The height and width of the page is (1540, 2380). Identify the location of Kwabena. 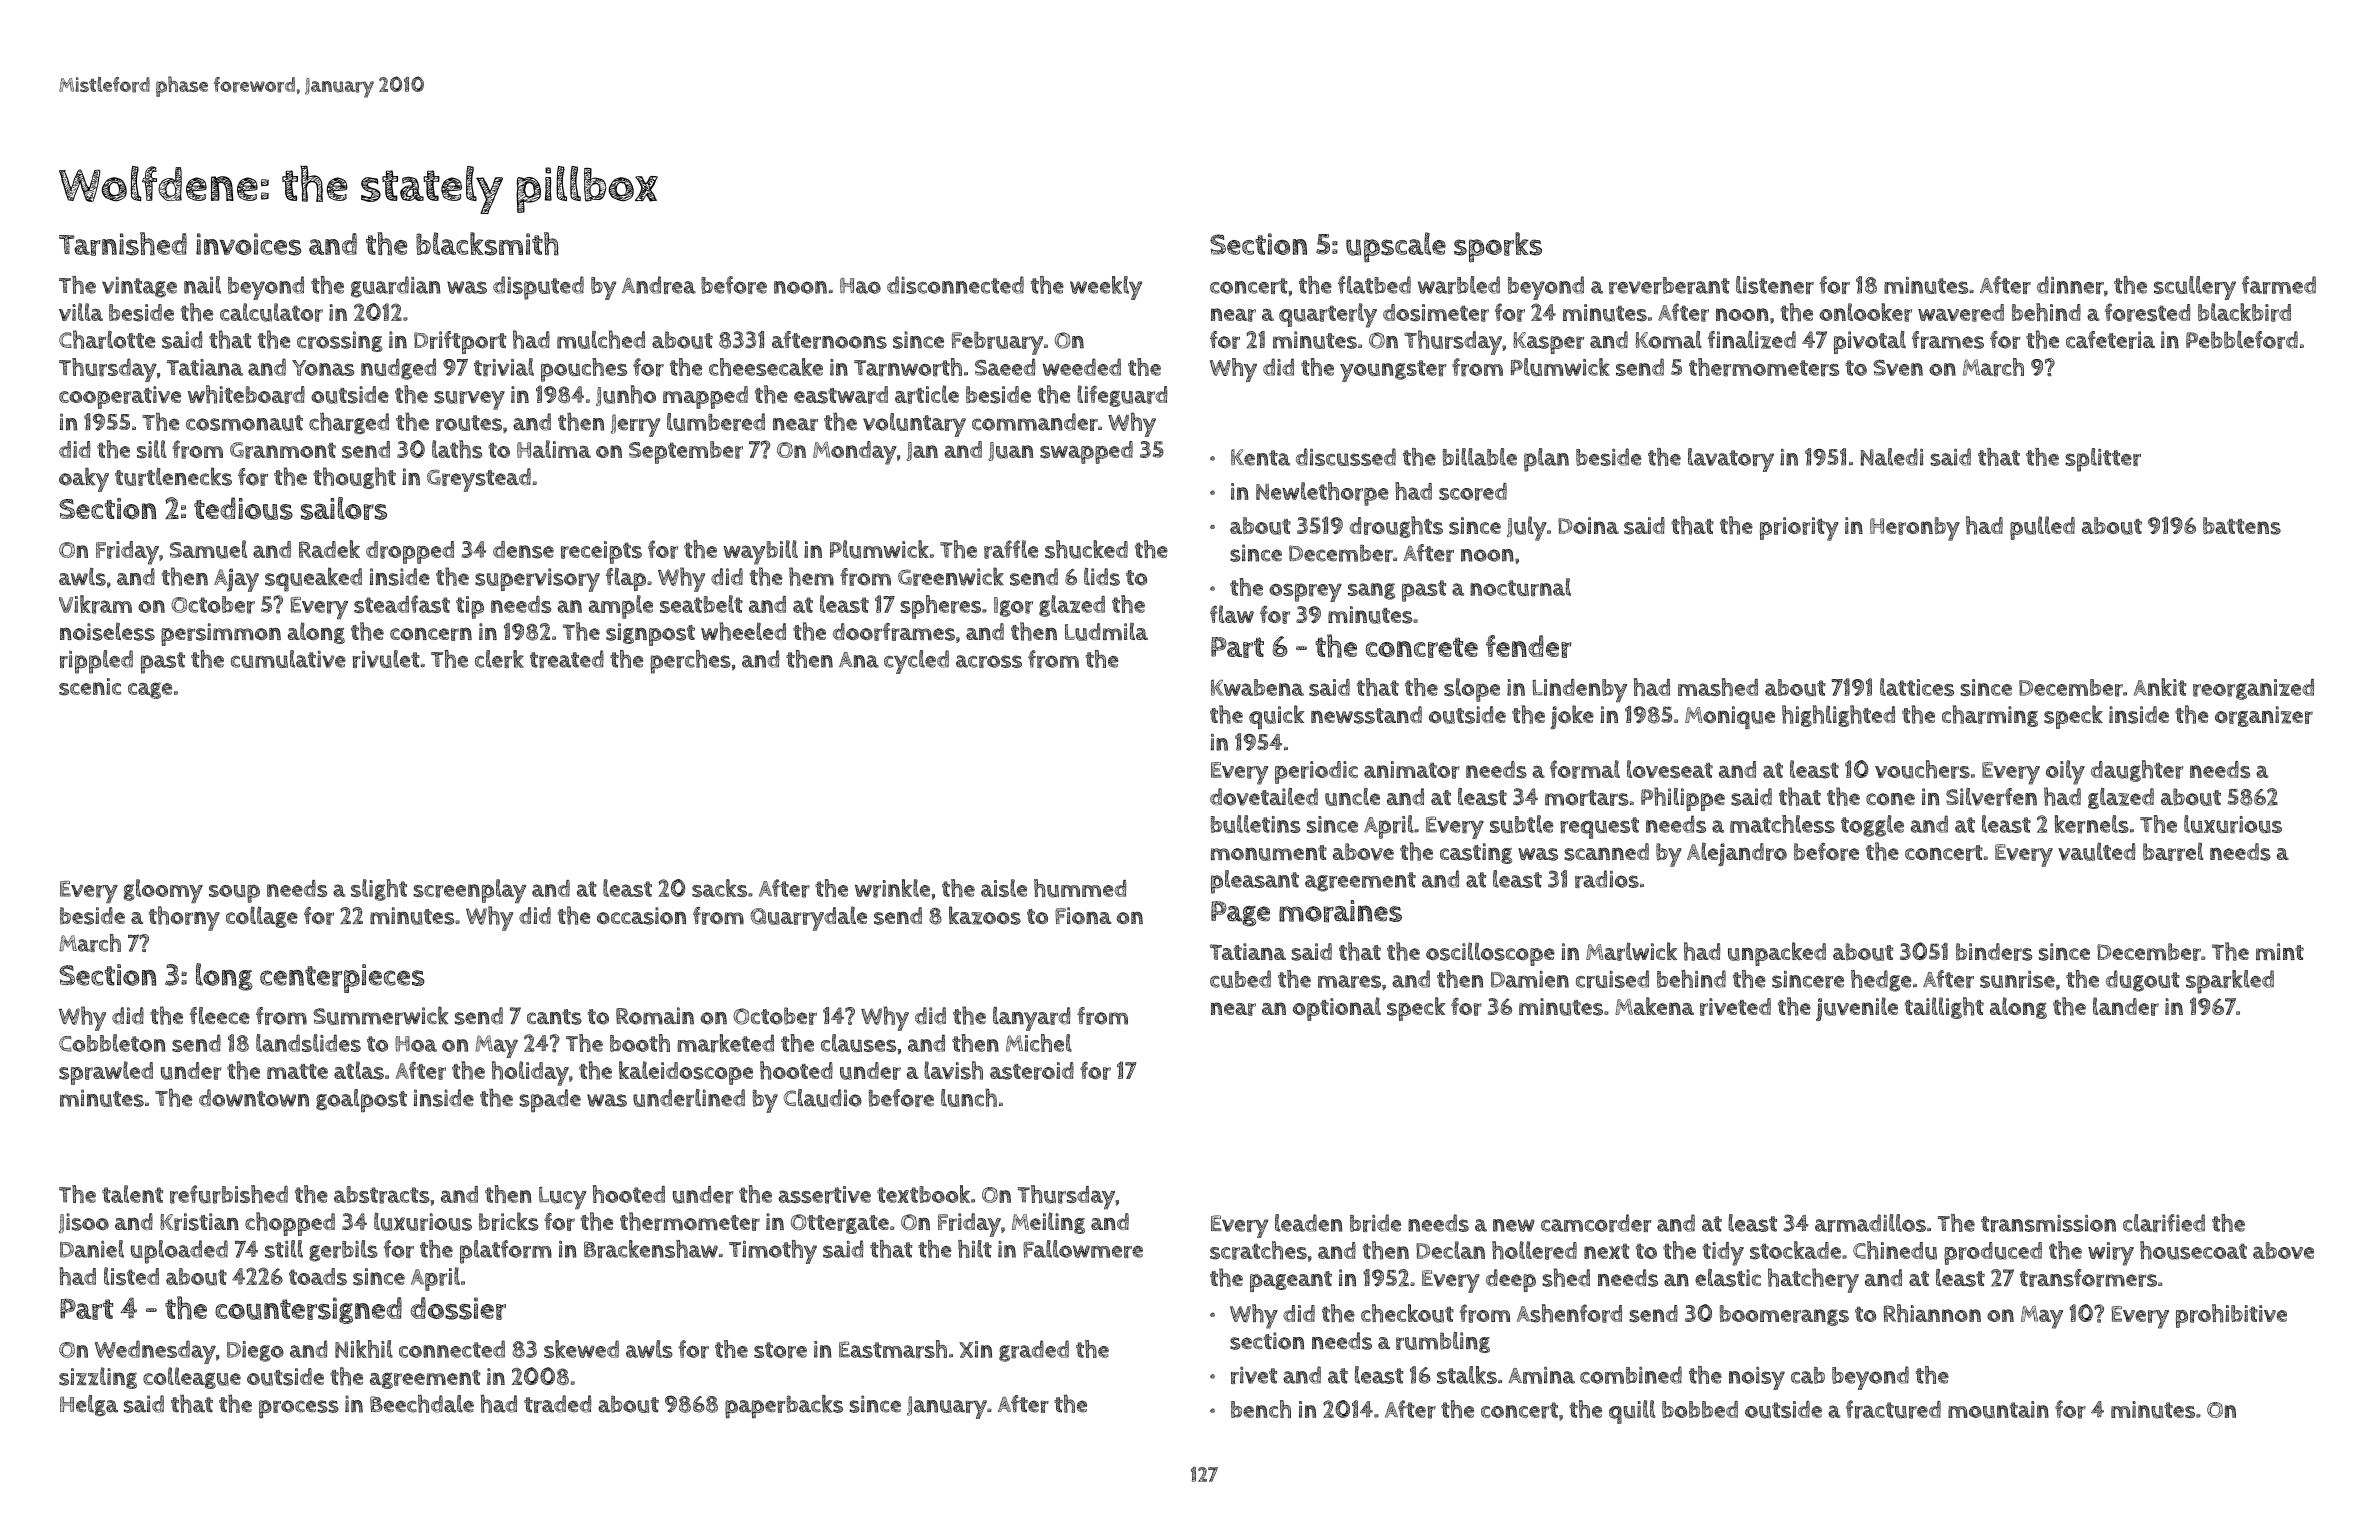
(1257, 687).
